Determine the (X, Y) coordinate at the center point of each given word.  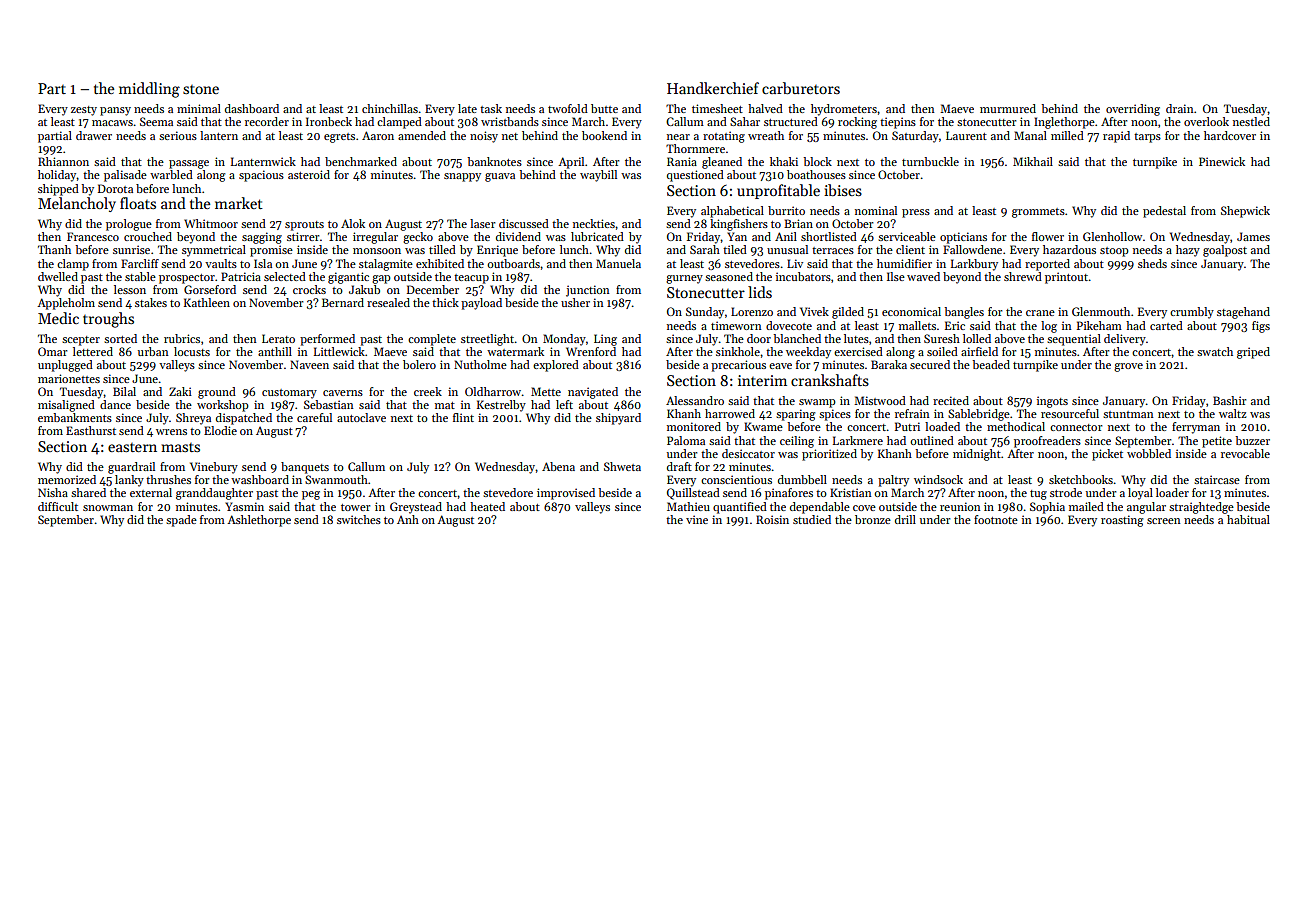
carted (1166, 325)
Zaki (180, 391)
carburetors (801, 88)
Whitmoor (211, 223)
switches (359, 519)
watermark (515, 351)
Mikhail (1033, 161)
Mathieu (688, 506)
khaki (784, 161)
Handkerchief (713, 88)
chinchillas (390, 108)
